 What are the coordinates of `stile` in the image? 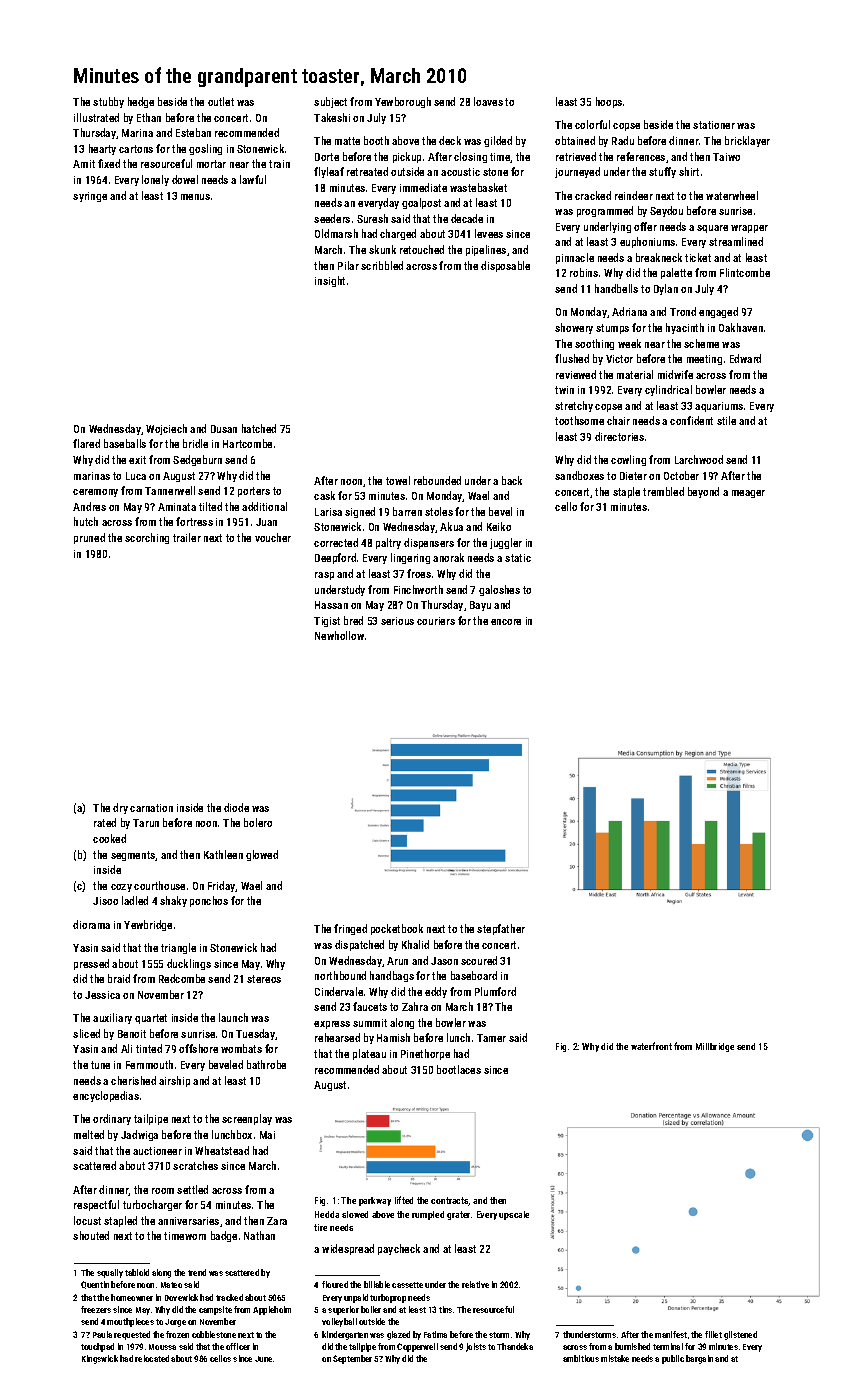 It's located at (726, 420).
